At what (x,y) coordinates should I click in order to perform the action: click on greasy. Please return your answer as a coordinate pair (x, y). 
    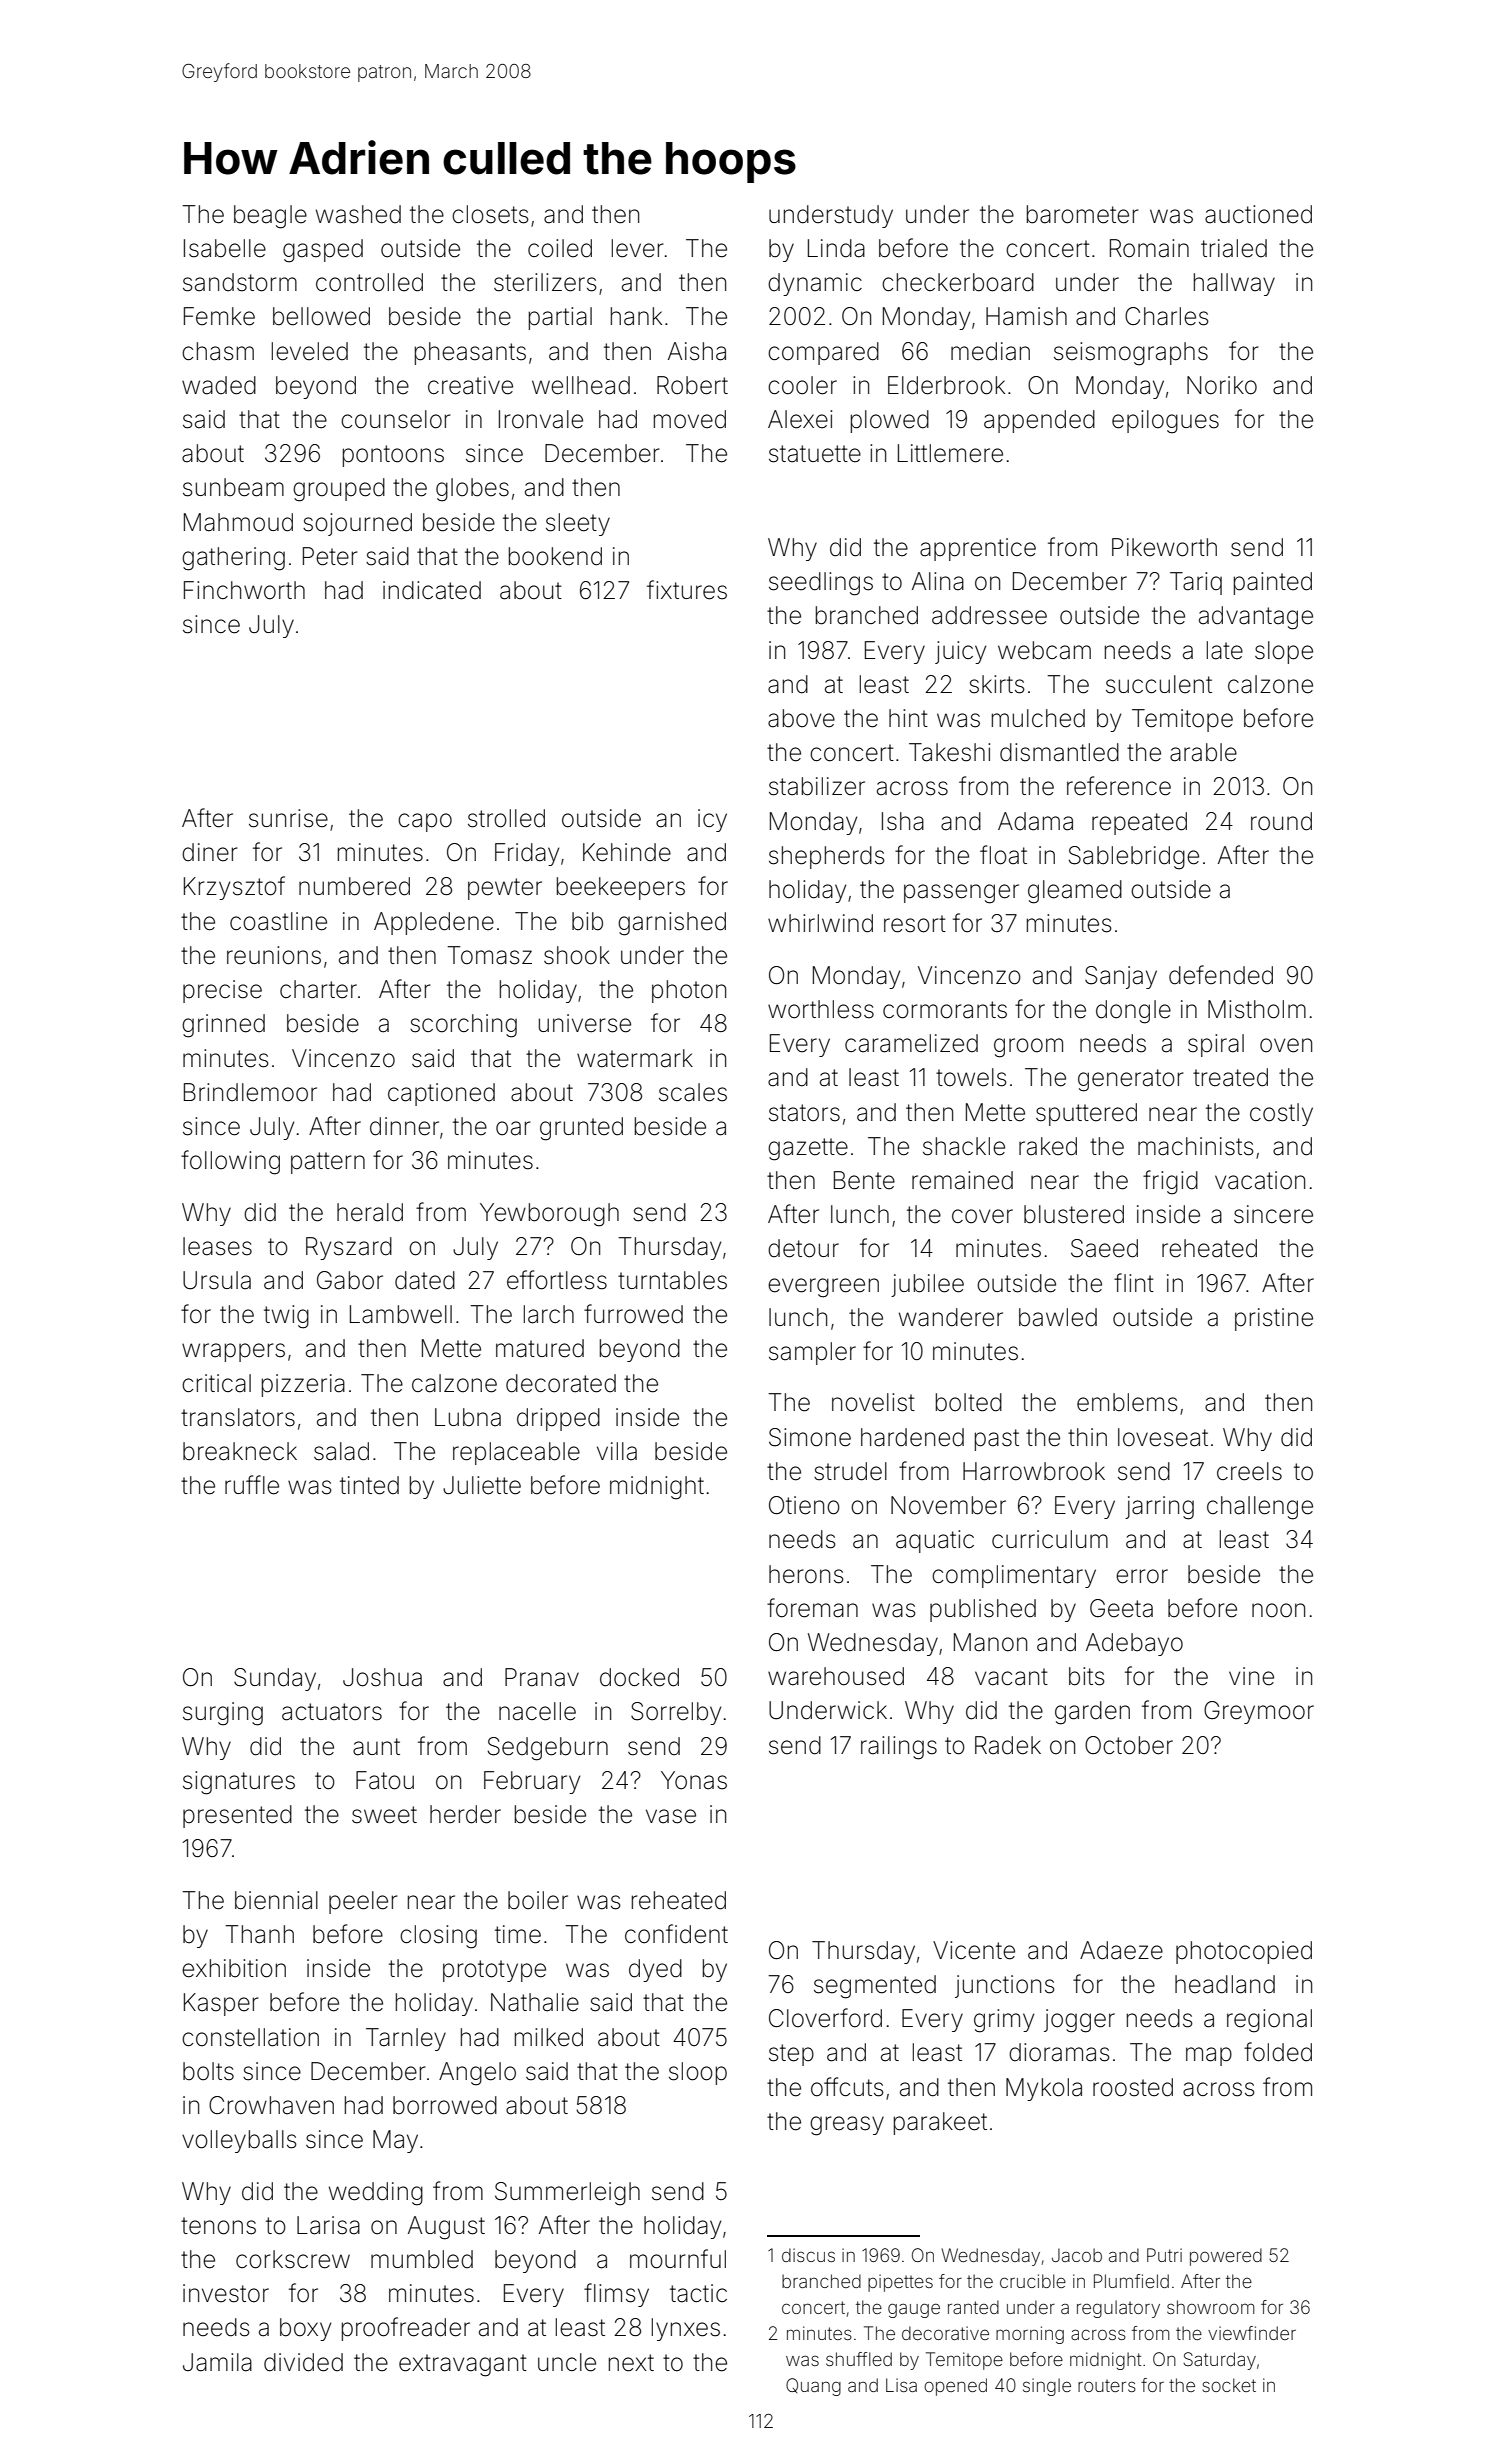
    Looking at the image, I should click on (847, 2126).
